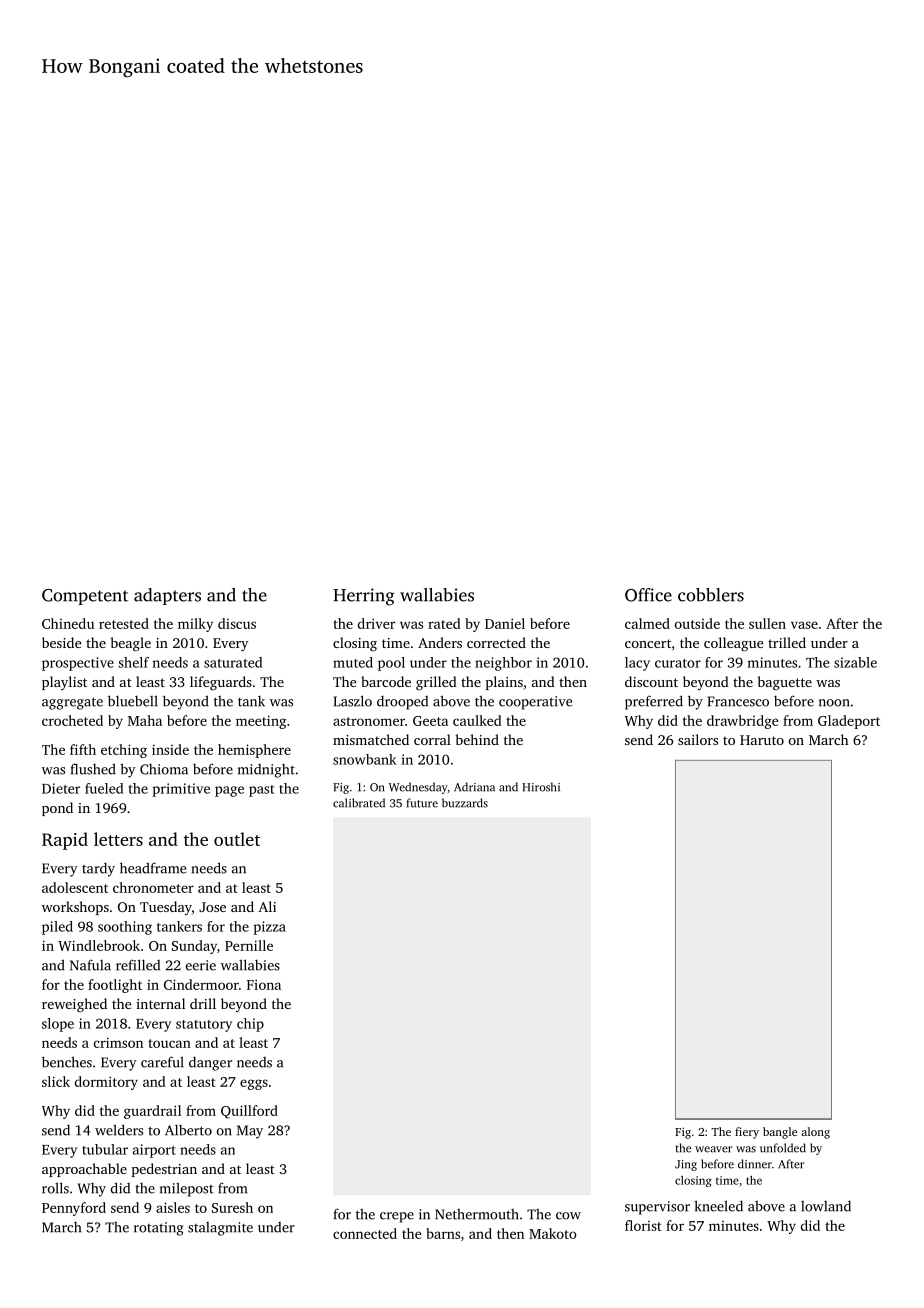 This image has height=1308, width=924. What do you see at coordinates (465, 803) in the image?
I see `buzzards` at bounding box center [465, 803].
